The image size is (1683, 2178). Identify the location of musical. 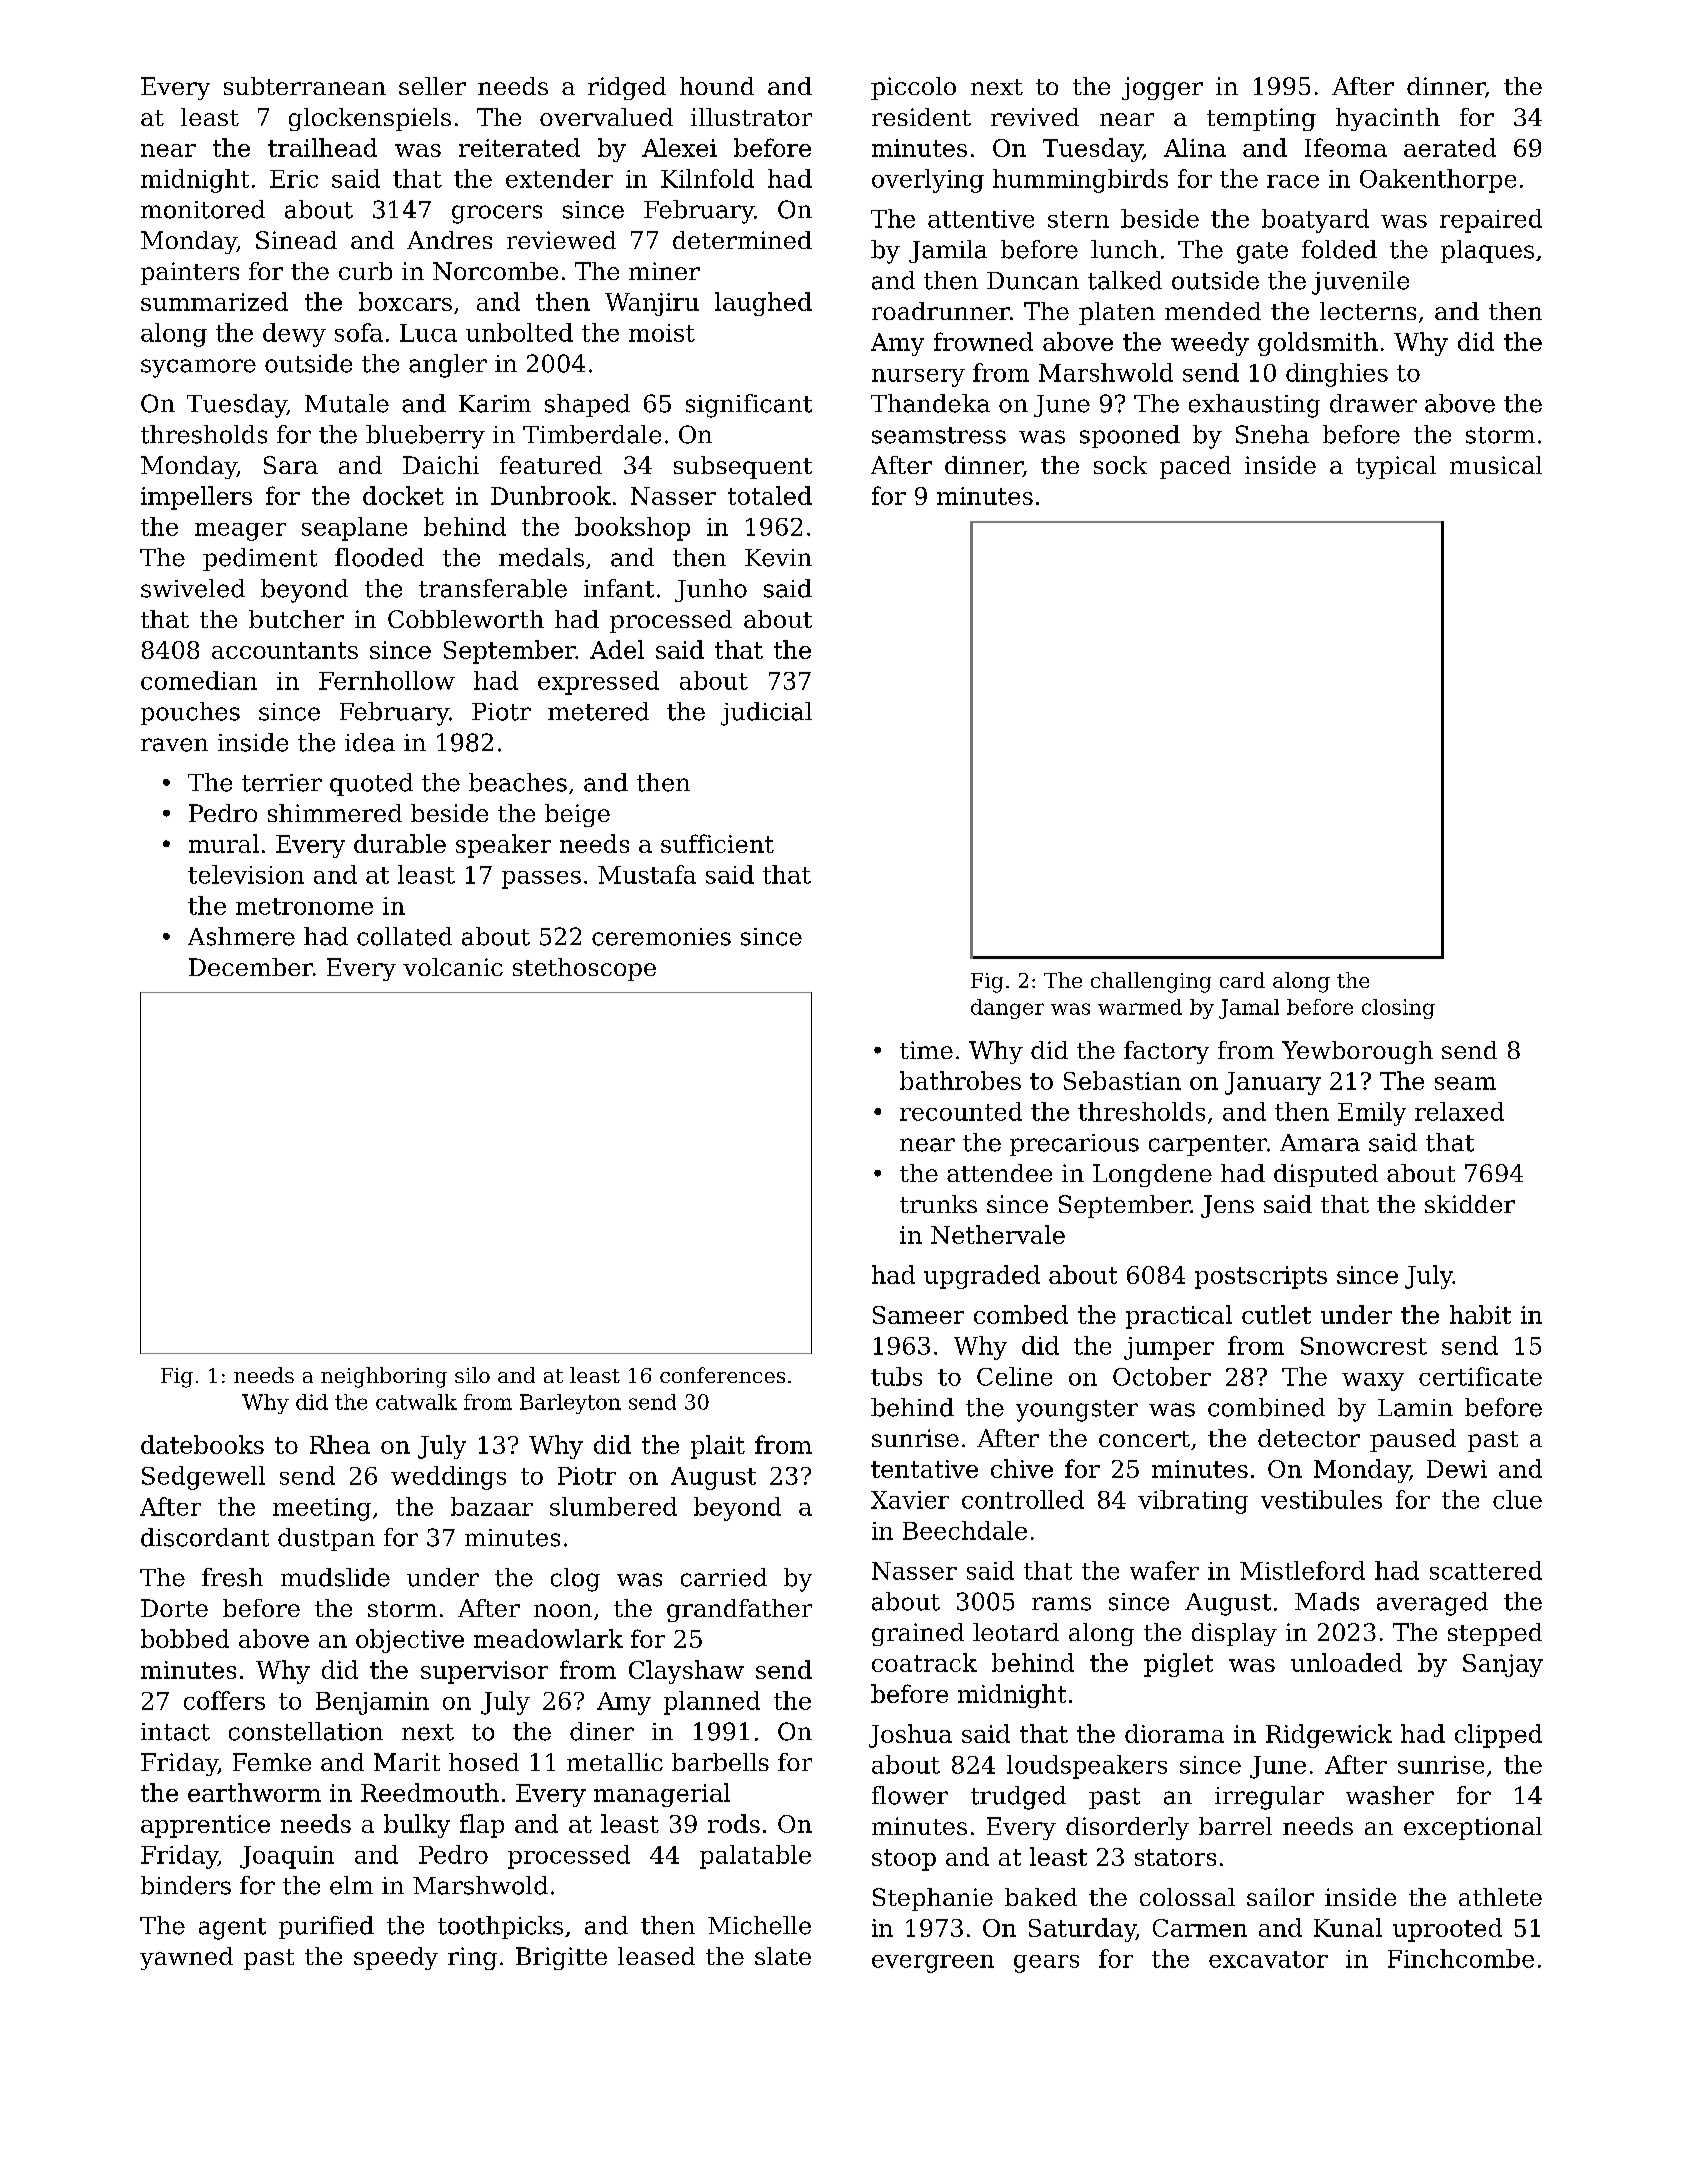
(1496, 465).
